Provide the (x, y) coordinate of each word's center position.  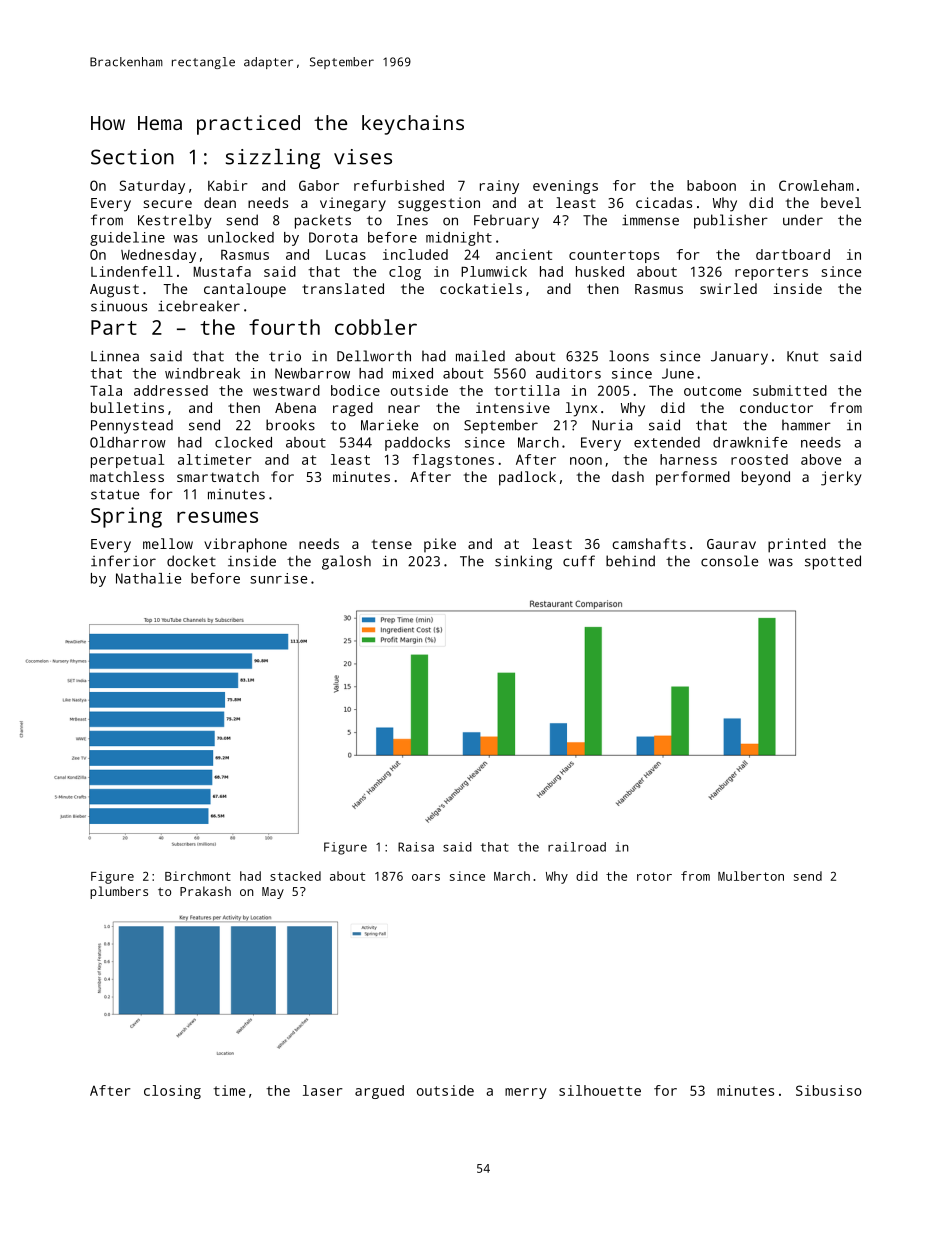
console (729, 561)
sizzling (273, 159)
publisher (731, 221)
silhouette (600, 1090)
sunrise (278, 578)
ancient (524, 254)
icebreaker (199, 306)
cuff (579, 561)
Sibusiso (829, 1090)
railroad (577, 847)
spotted (833, 562)
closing (172, 1092)
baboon (711, 185)
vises (363, 157)
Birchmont (198, 876)
